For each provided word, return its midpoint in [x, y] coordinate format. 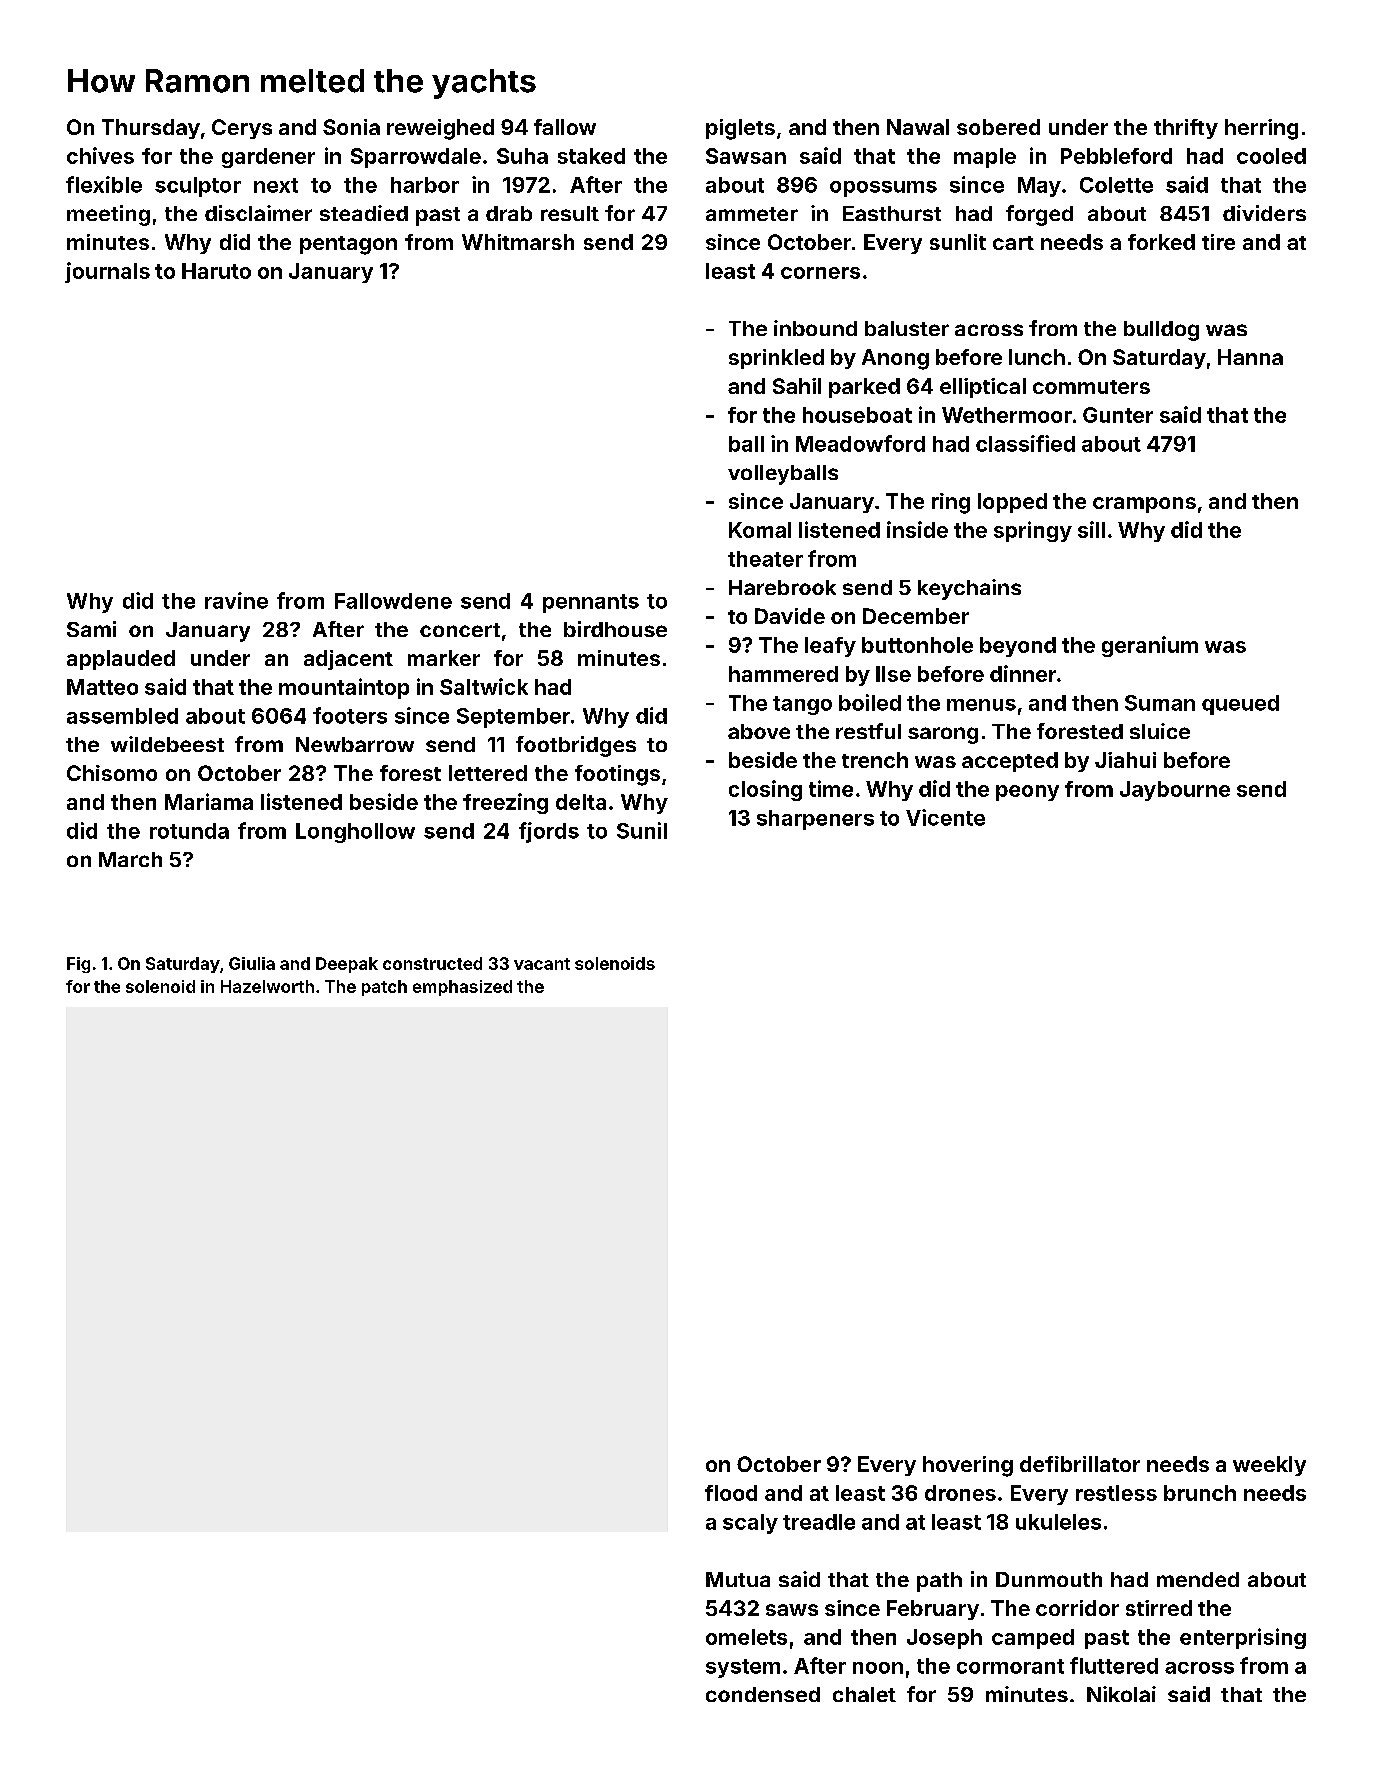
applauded [121, 660]
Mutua [738, 1579]
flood [731, 1493]
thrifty [1186, 129]
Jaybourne [1175, 791]
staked [591, 156]
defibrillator [1080, 1464]
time [831, 788]
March [130, 859]
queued [1240, 705]
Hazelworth [267, 986]
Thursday [151, 129]
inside [917, 529]
